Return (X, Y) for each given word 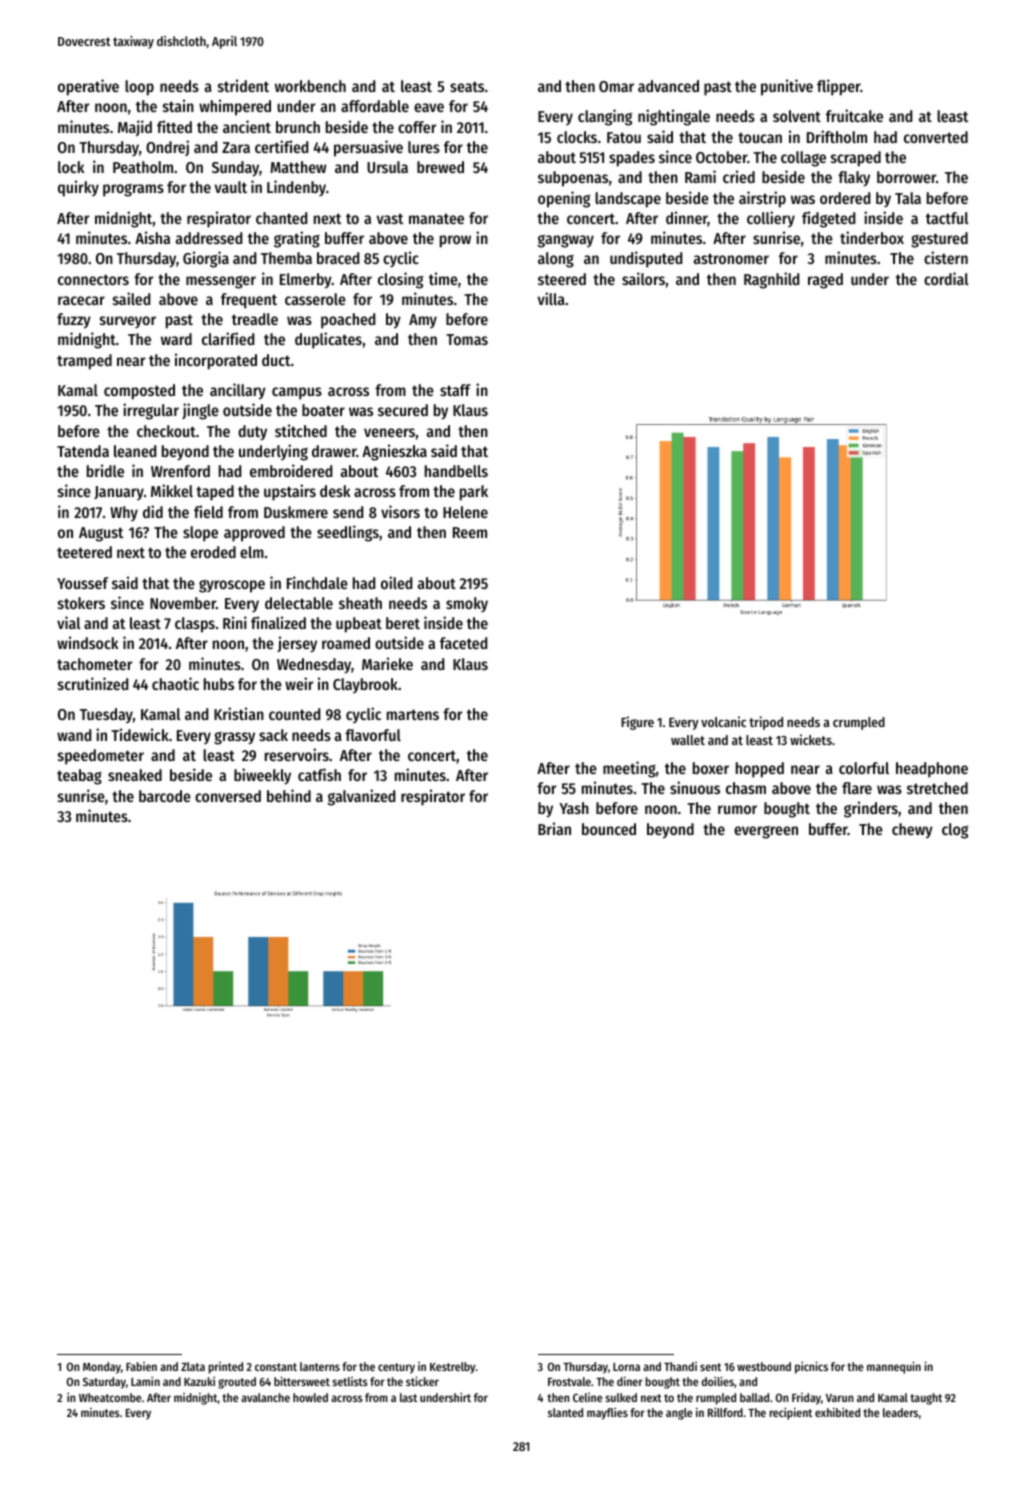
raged (825, 281)
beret (403, 623)
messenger (221, 282)
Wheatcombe (110, 1397)
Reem (470, 532)
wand (74, 735)
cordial (946, 278)
